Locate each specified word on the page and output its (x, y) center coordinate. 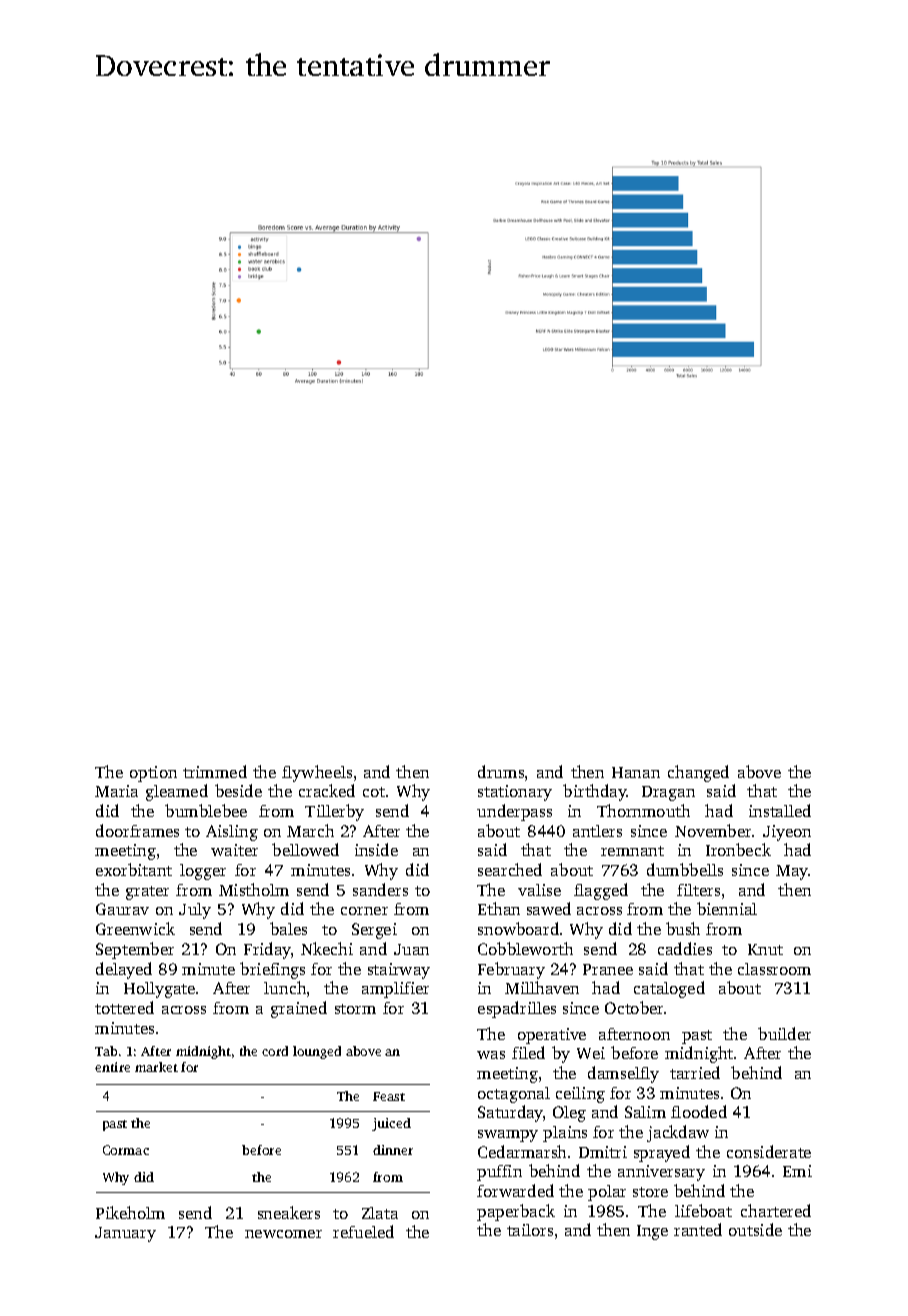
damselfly (623, 1074)
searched (510, 869)
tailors (530, 1230)
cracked (327, 790)
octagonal (514, 1095)
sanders (380, 889)
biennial (727, 908)
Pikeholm (130, 1212)
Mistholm (254, 889)
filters (698, 890)
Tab (106, 1051)
